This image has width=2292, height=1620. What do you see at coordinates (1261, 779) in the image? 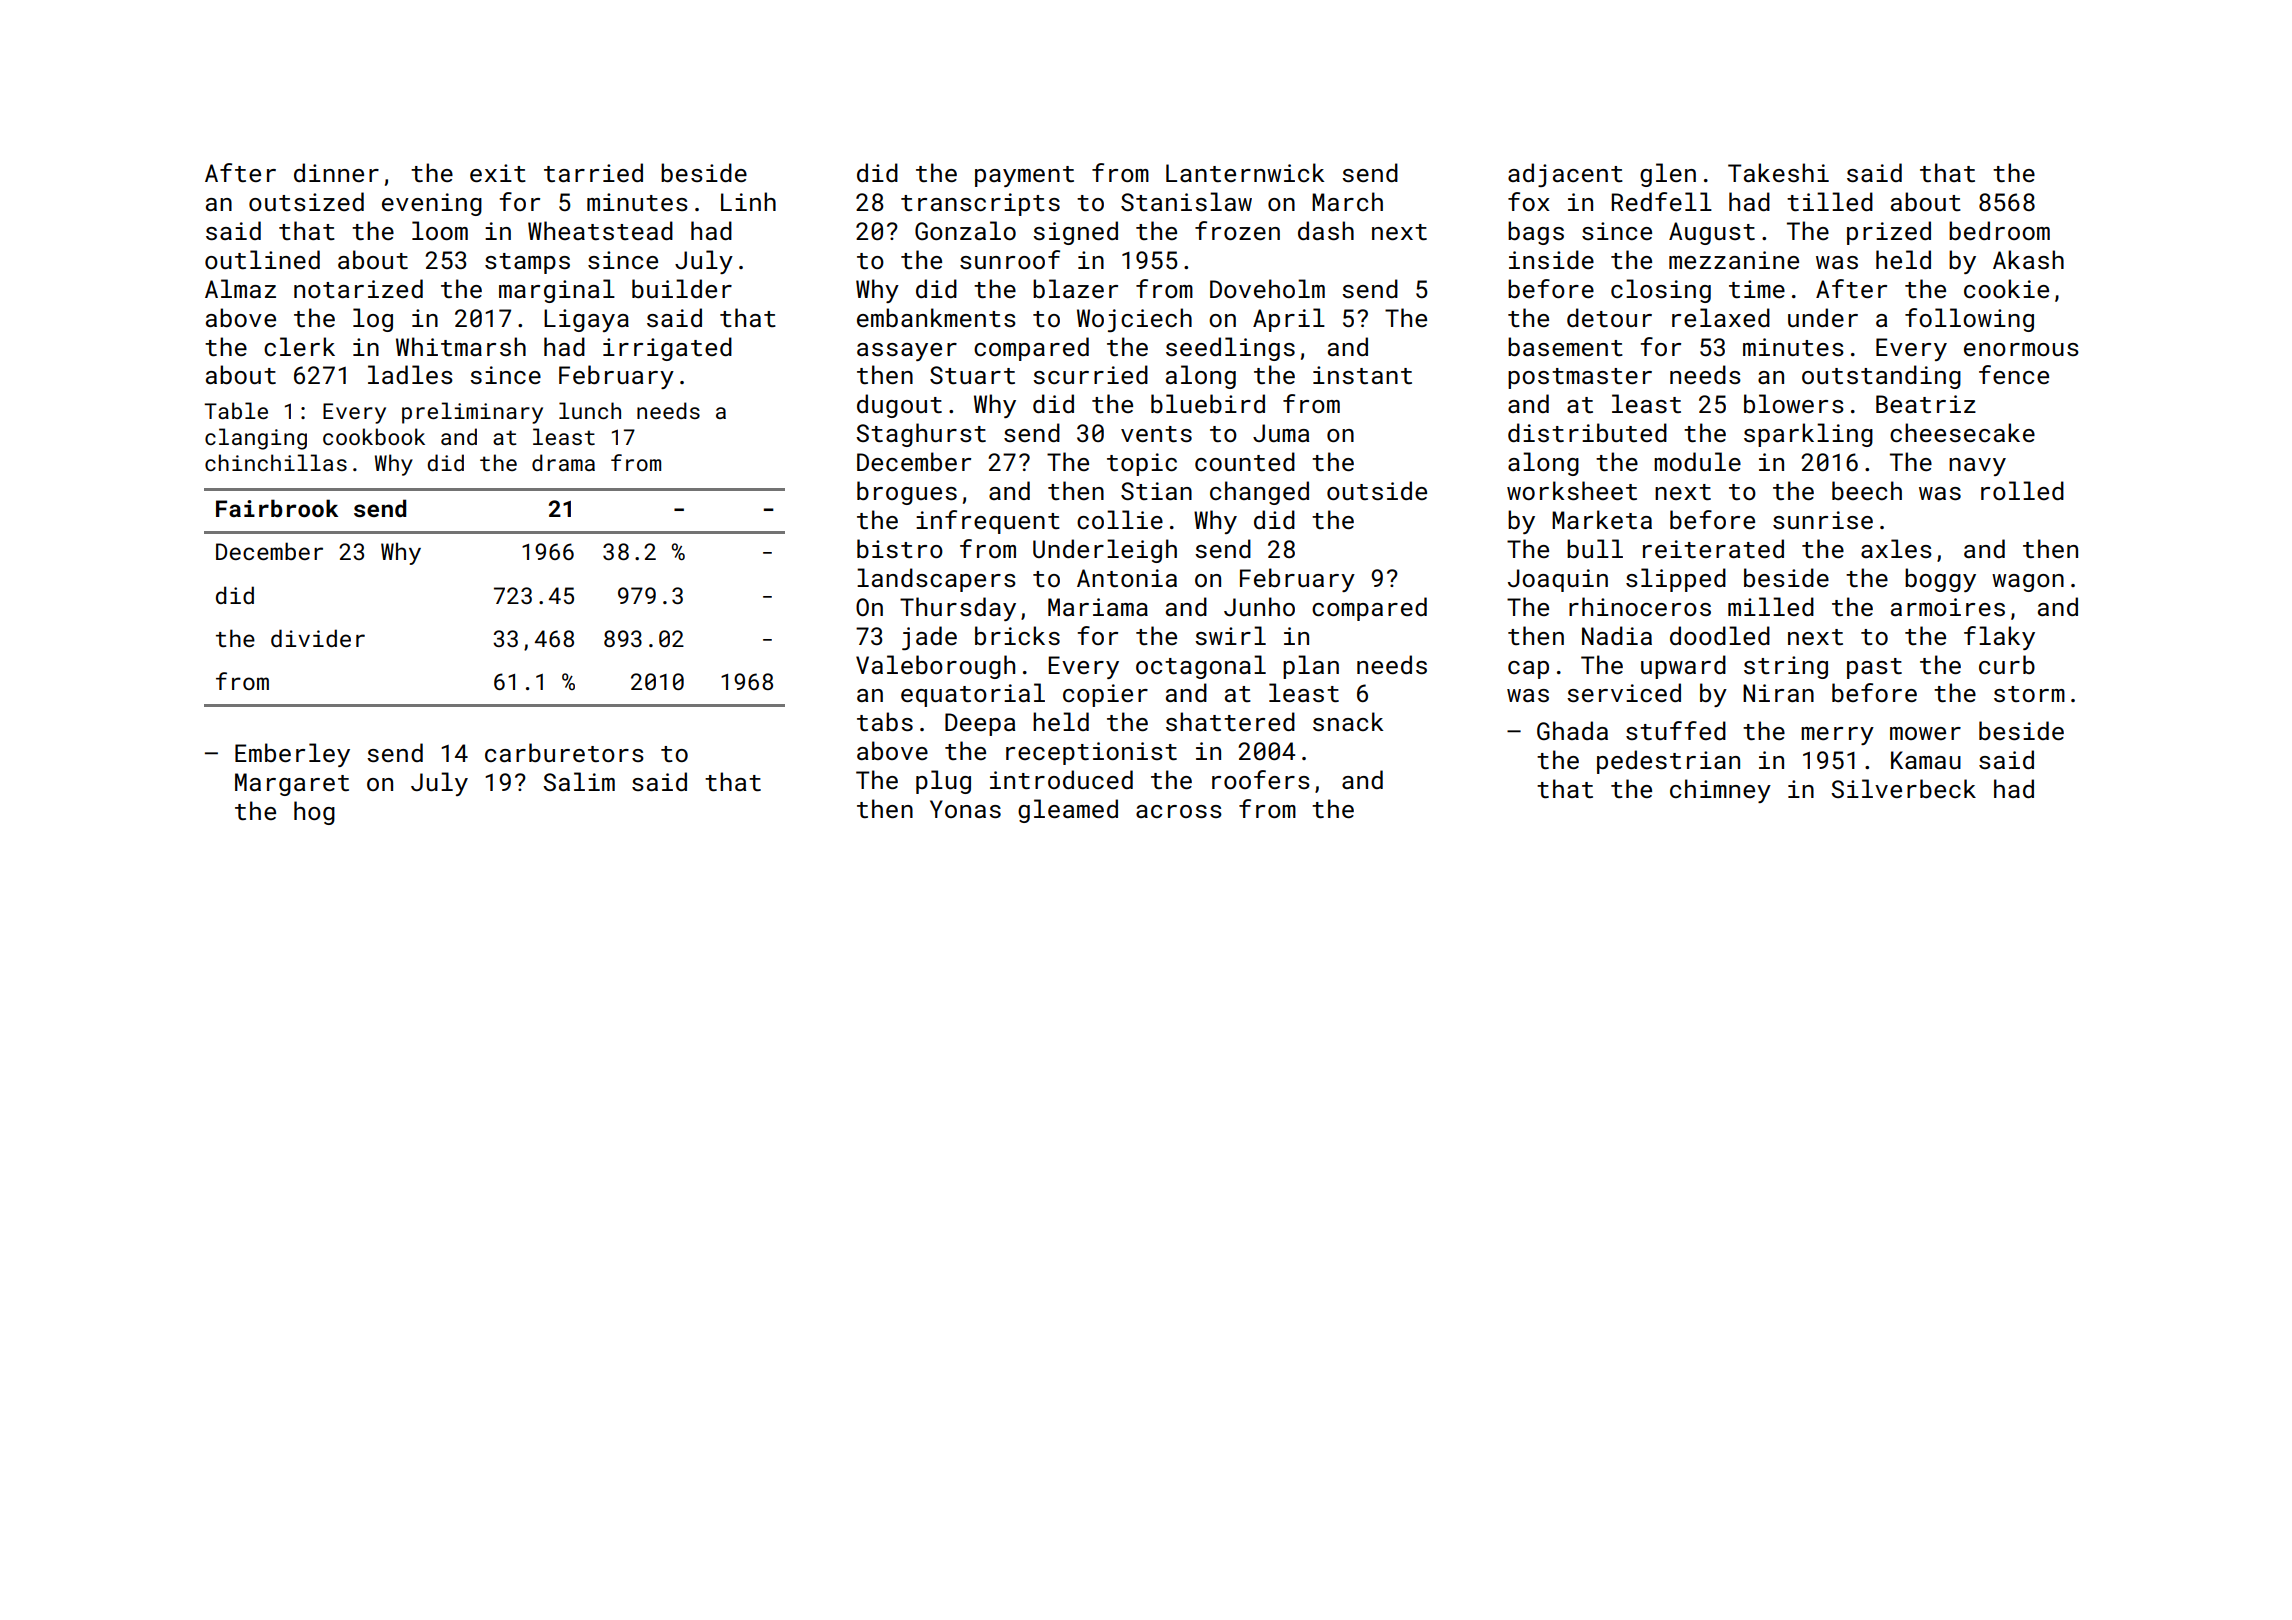
I see `roofers` at bounding box center [1261, 779].
